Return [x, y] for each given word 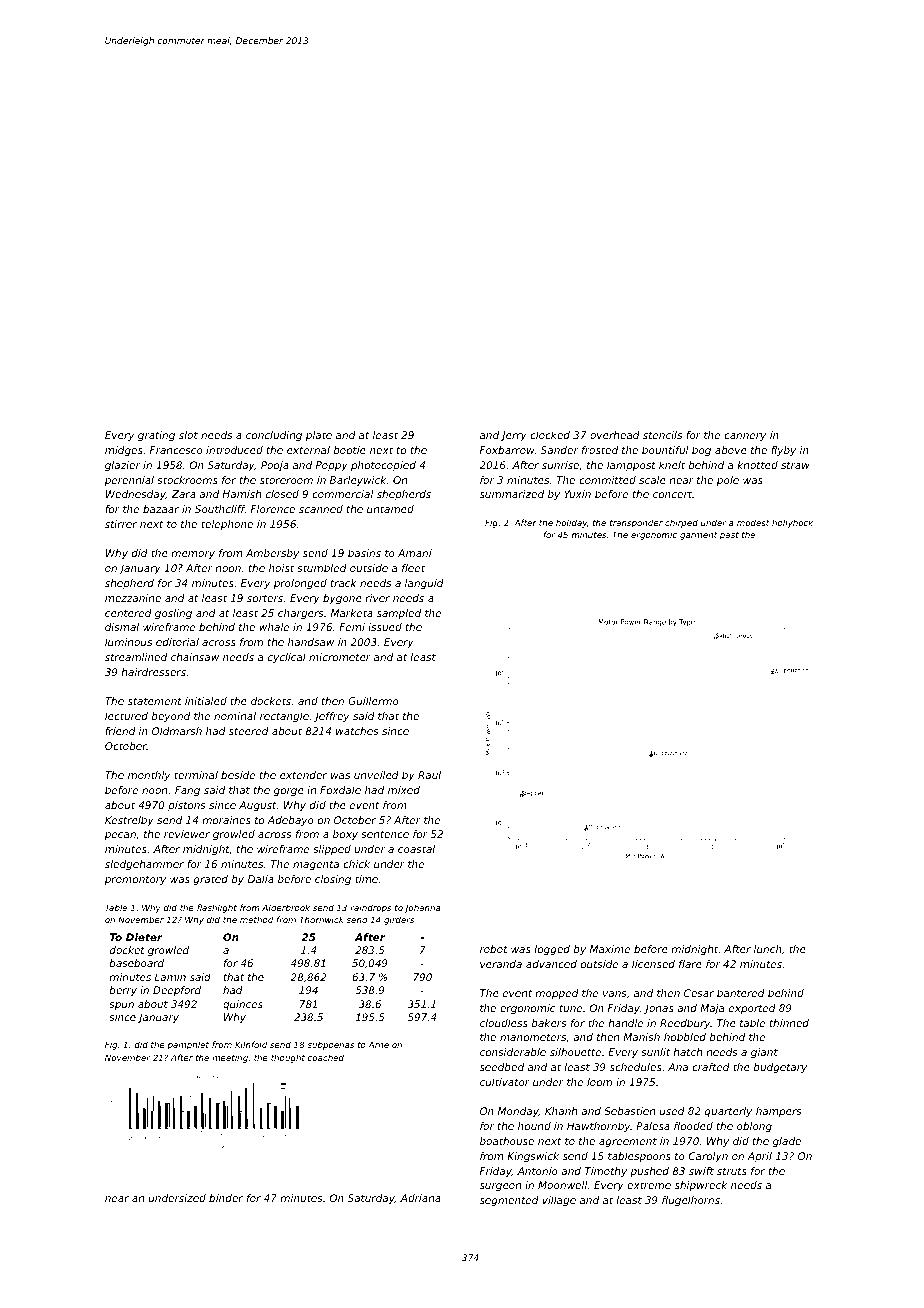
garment [698, 536]
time [366, 879]
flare [690, 964]
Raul [429, 775]
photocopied [383, 466]
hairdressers [153, 672]
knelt [672, 465]
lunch [768, 949]
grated [210, 880]
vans [615, 994]
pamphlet [188, 1045]
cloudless [504, 1023]
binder [226, 1198]
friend [120, 731]
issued [385, 627]
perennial [129, 481]
